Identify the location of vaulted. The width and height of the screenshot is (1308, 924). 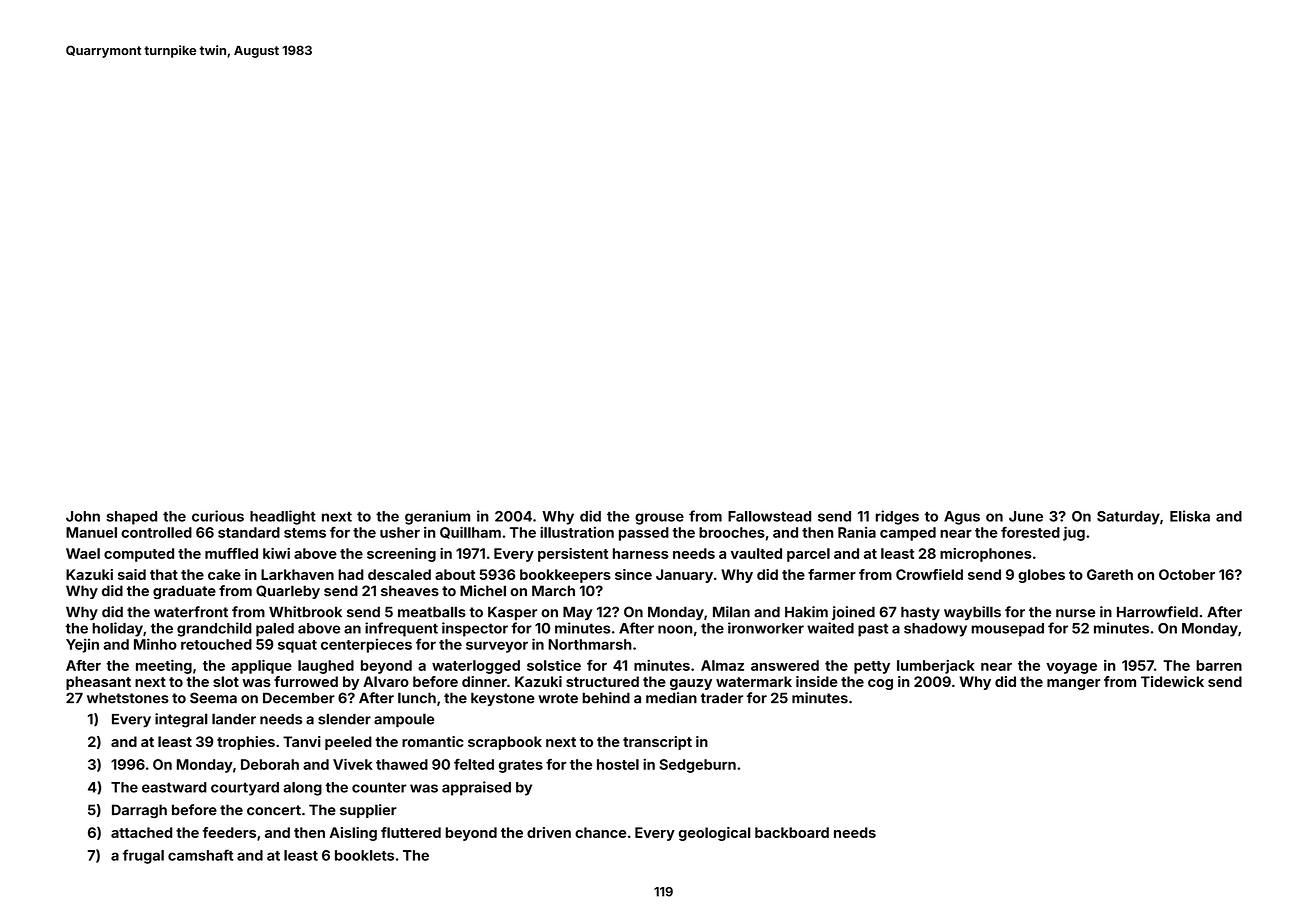
(756, 553).
